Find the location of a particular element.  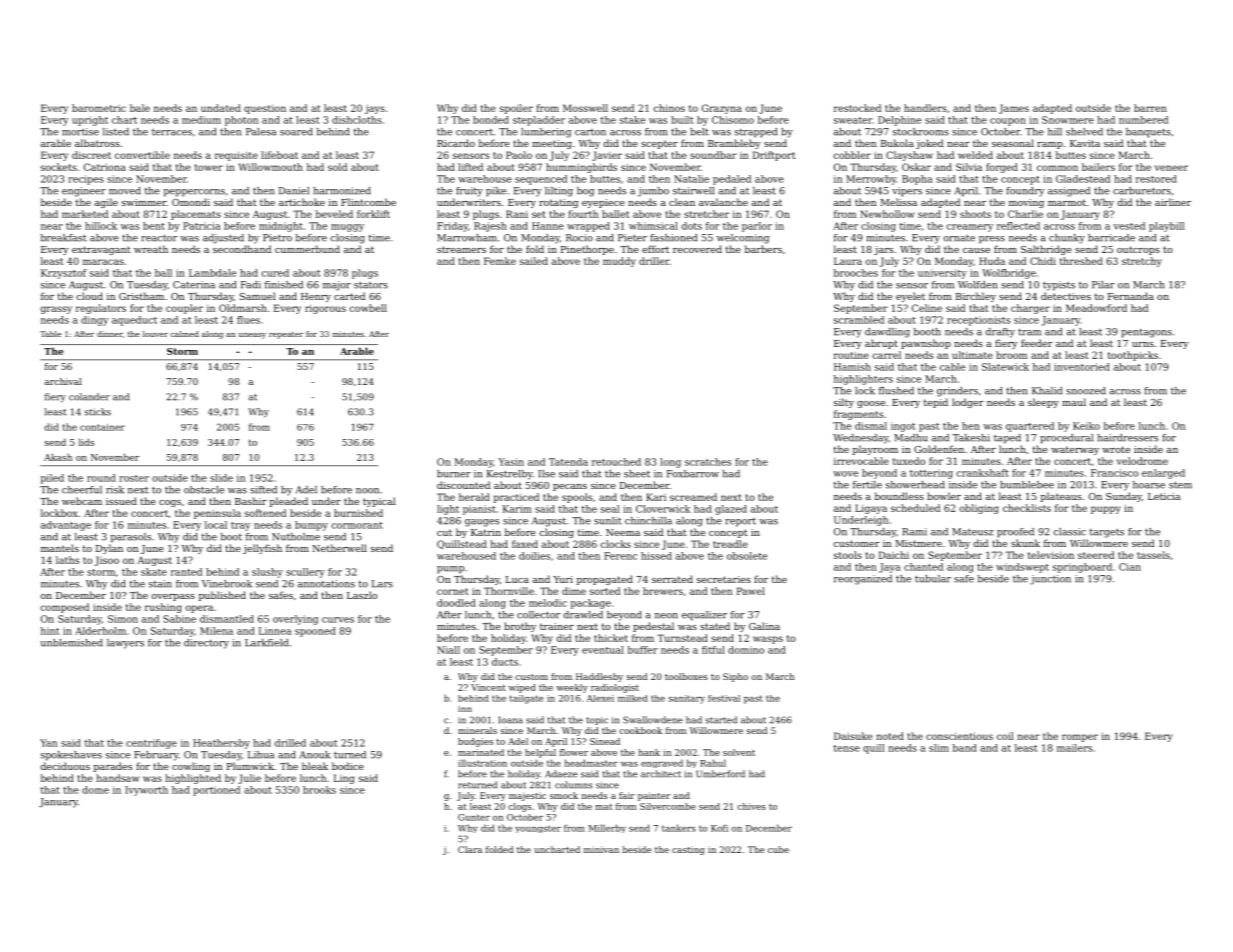

taped is located at coordinates (1007, 439).
